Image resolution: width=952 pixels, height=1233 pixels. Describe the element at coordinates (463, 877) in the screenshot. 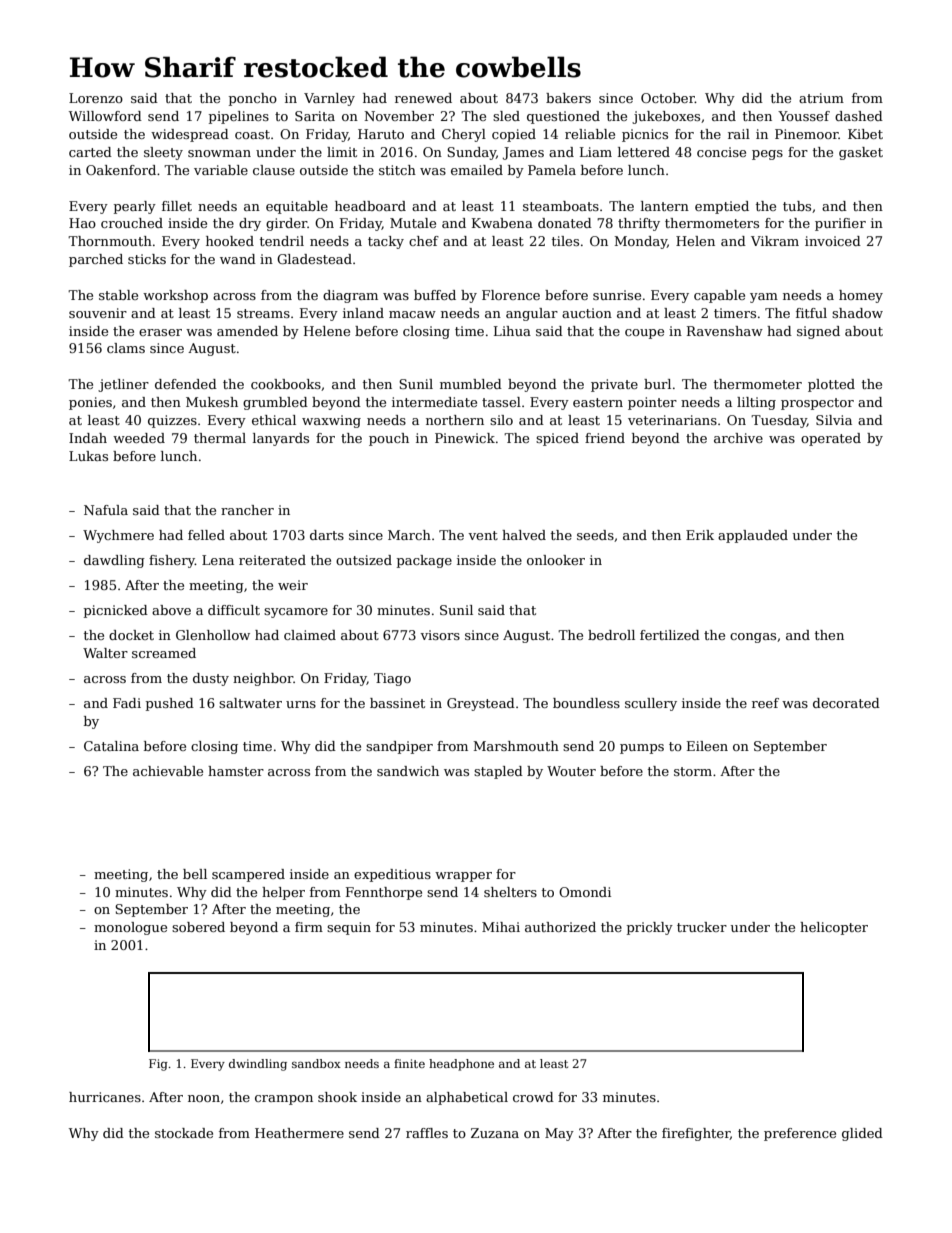

I see `wrapper` at that location.
